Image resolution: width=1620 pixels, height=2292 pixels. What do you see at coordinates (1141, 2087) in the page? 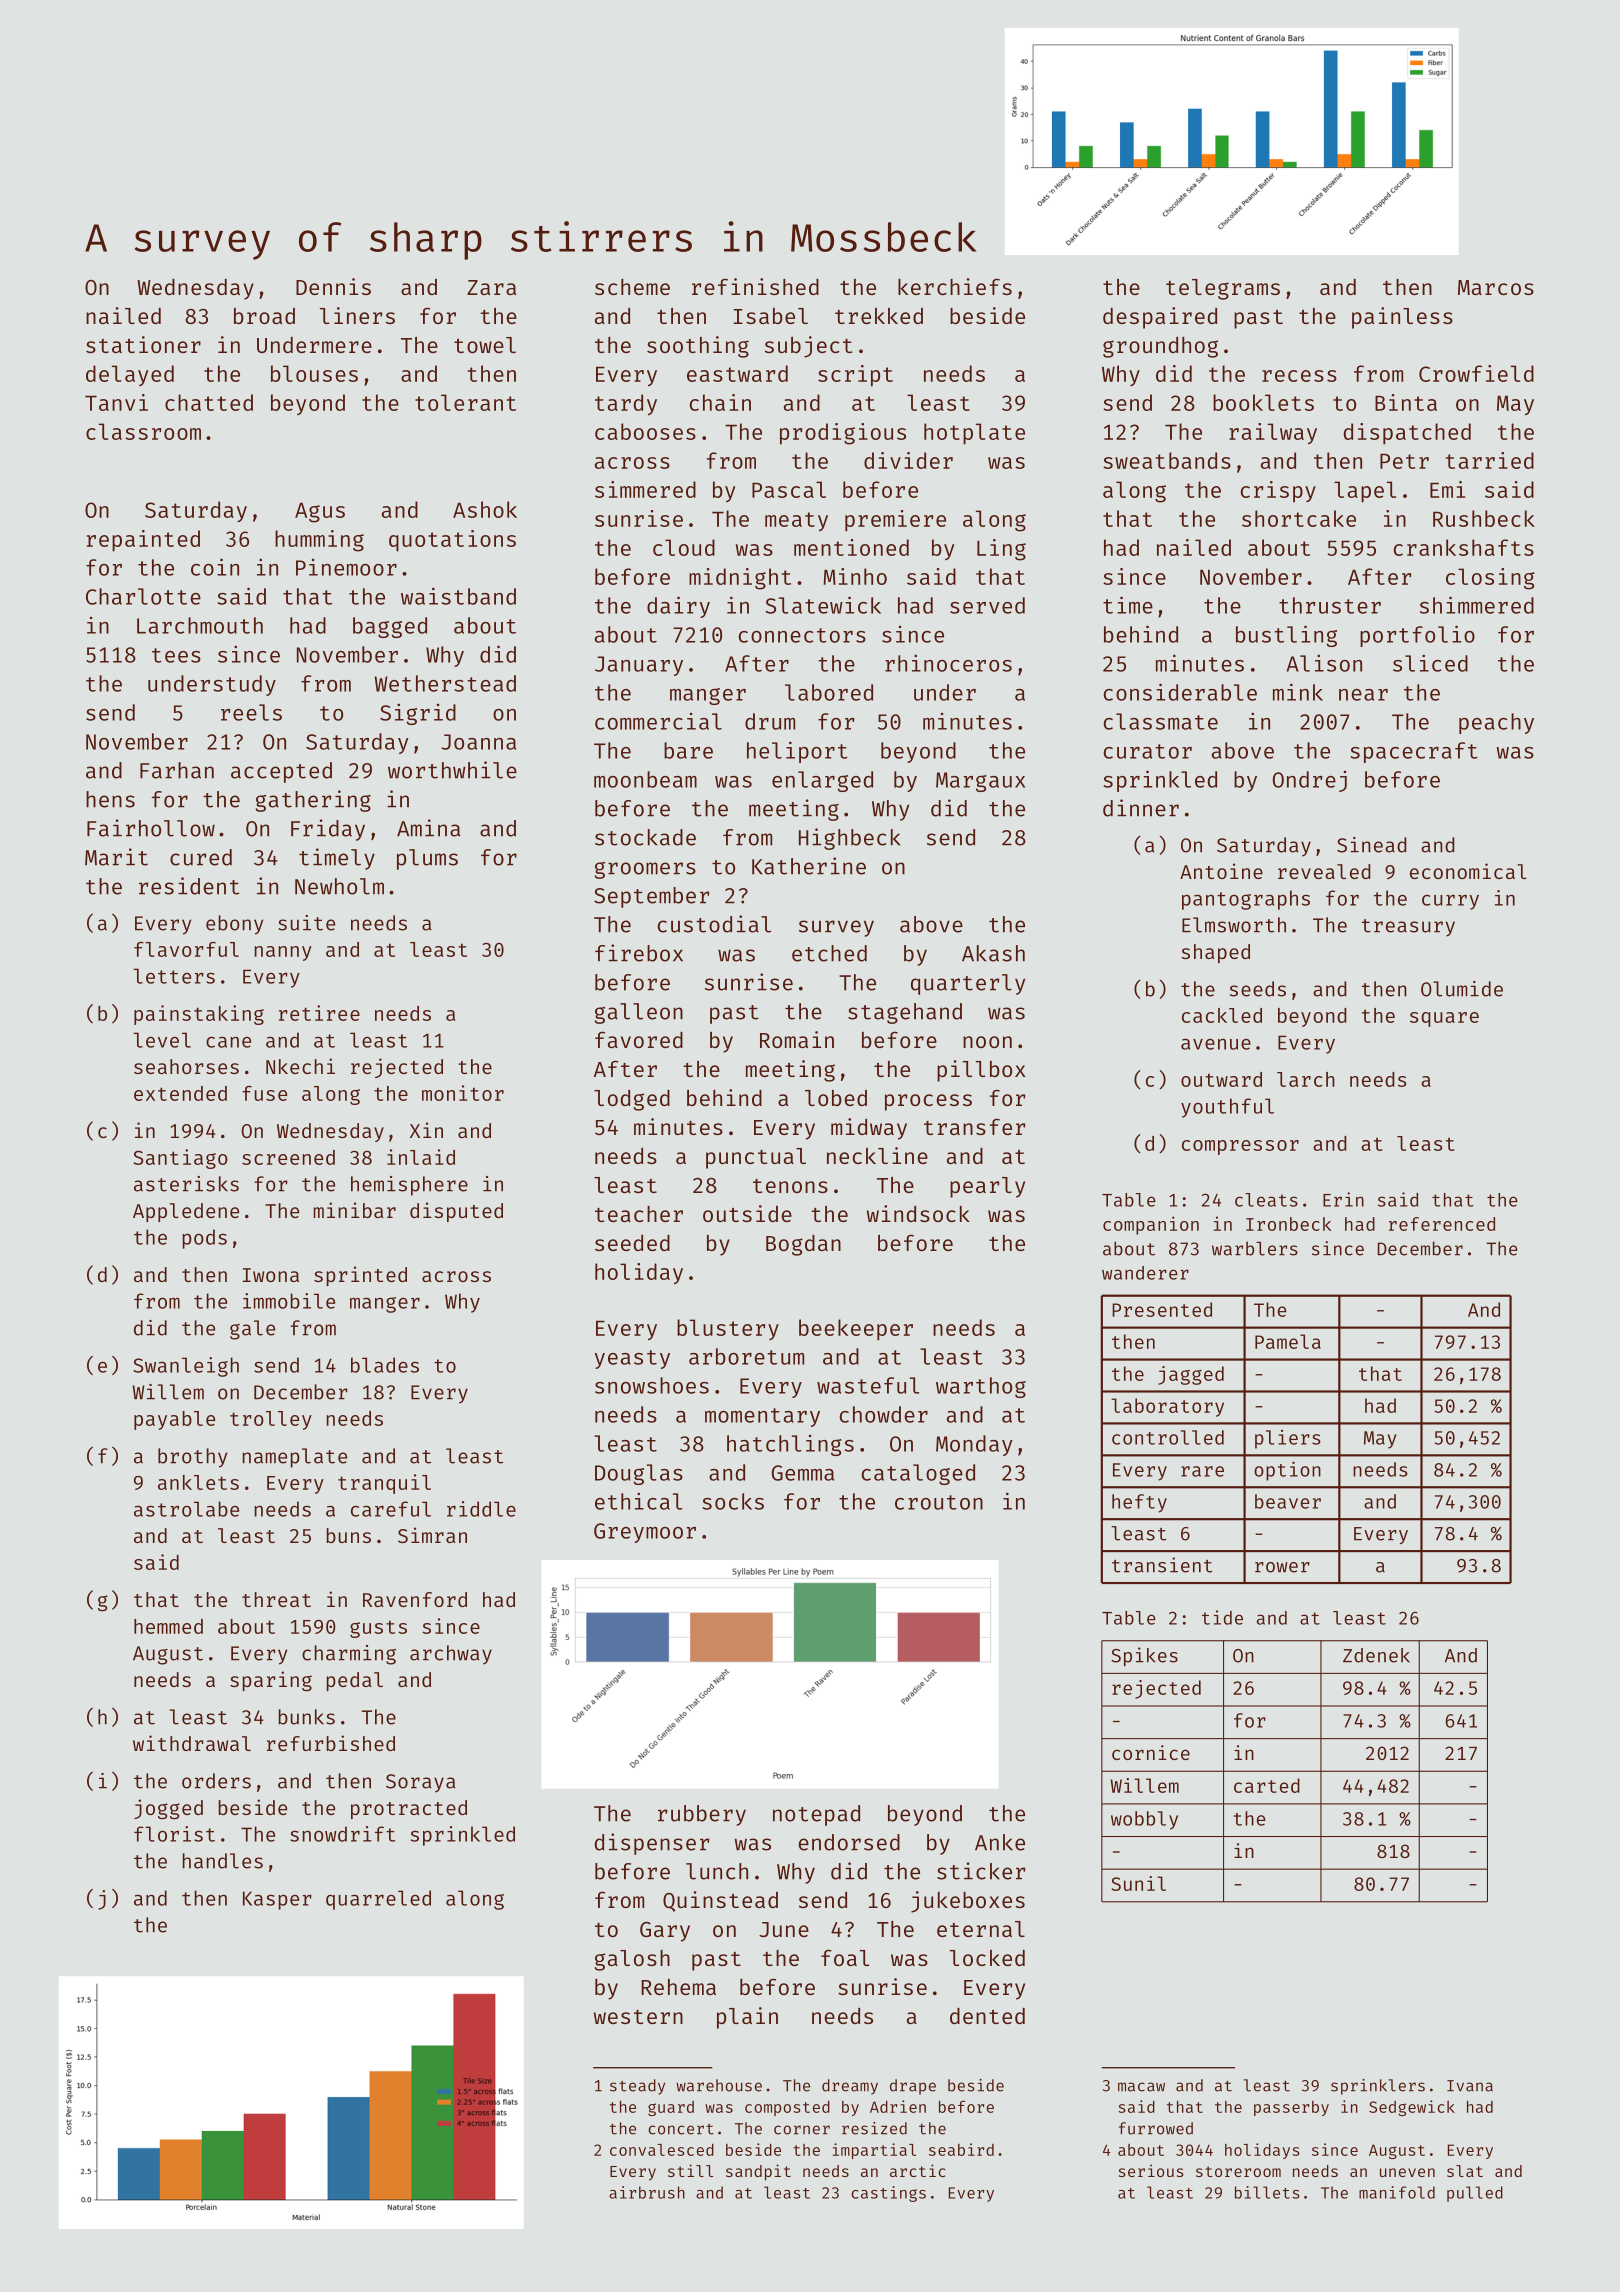
I see `macaw` at bounding box center [1141, 2087].
